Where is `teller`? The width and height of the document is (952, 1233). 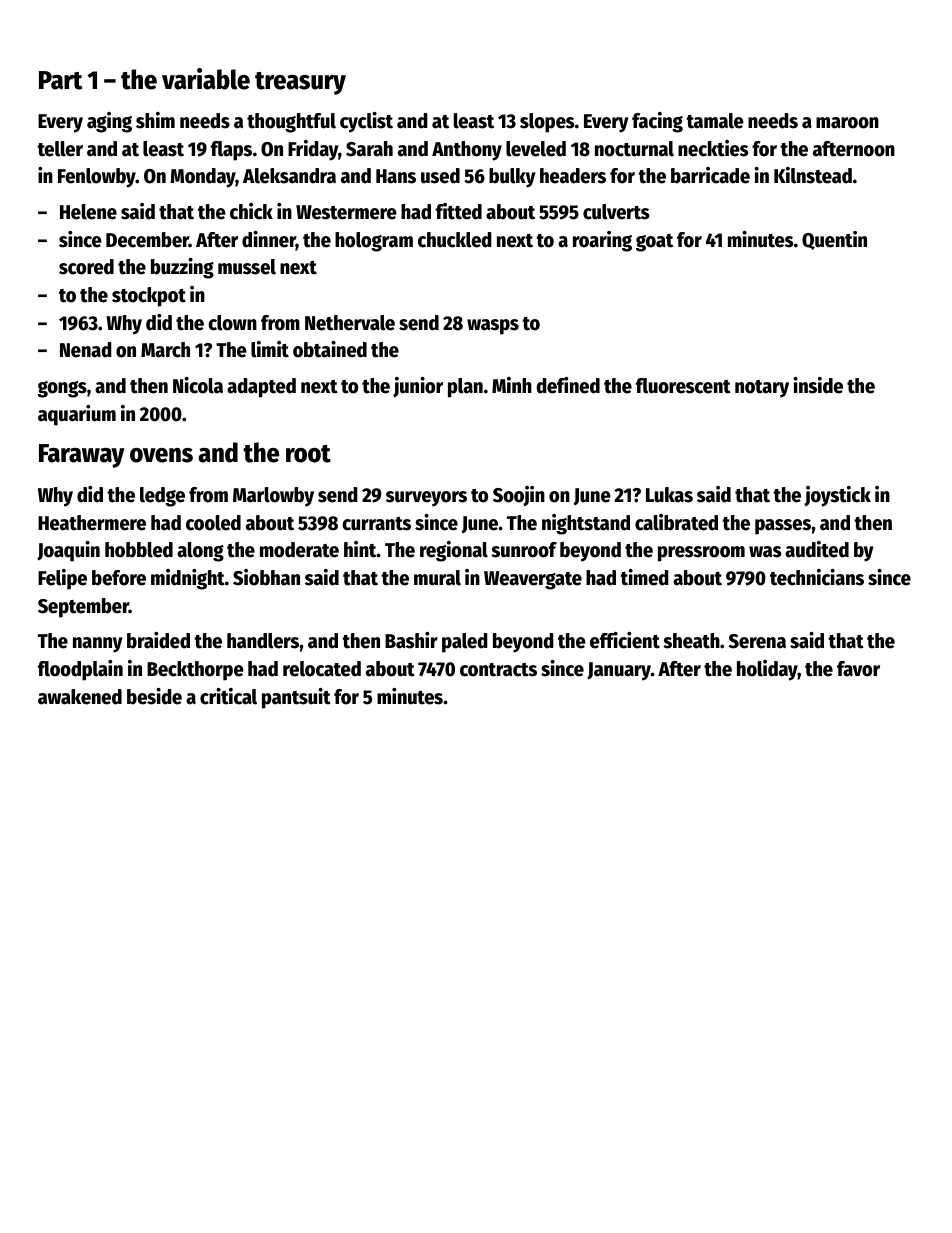 teller is located at coordinates (60, 149).
